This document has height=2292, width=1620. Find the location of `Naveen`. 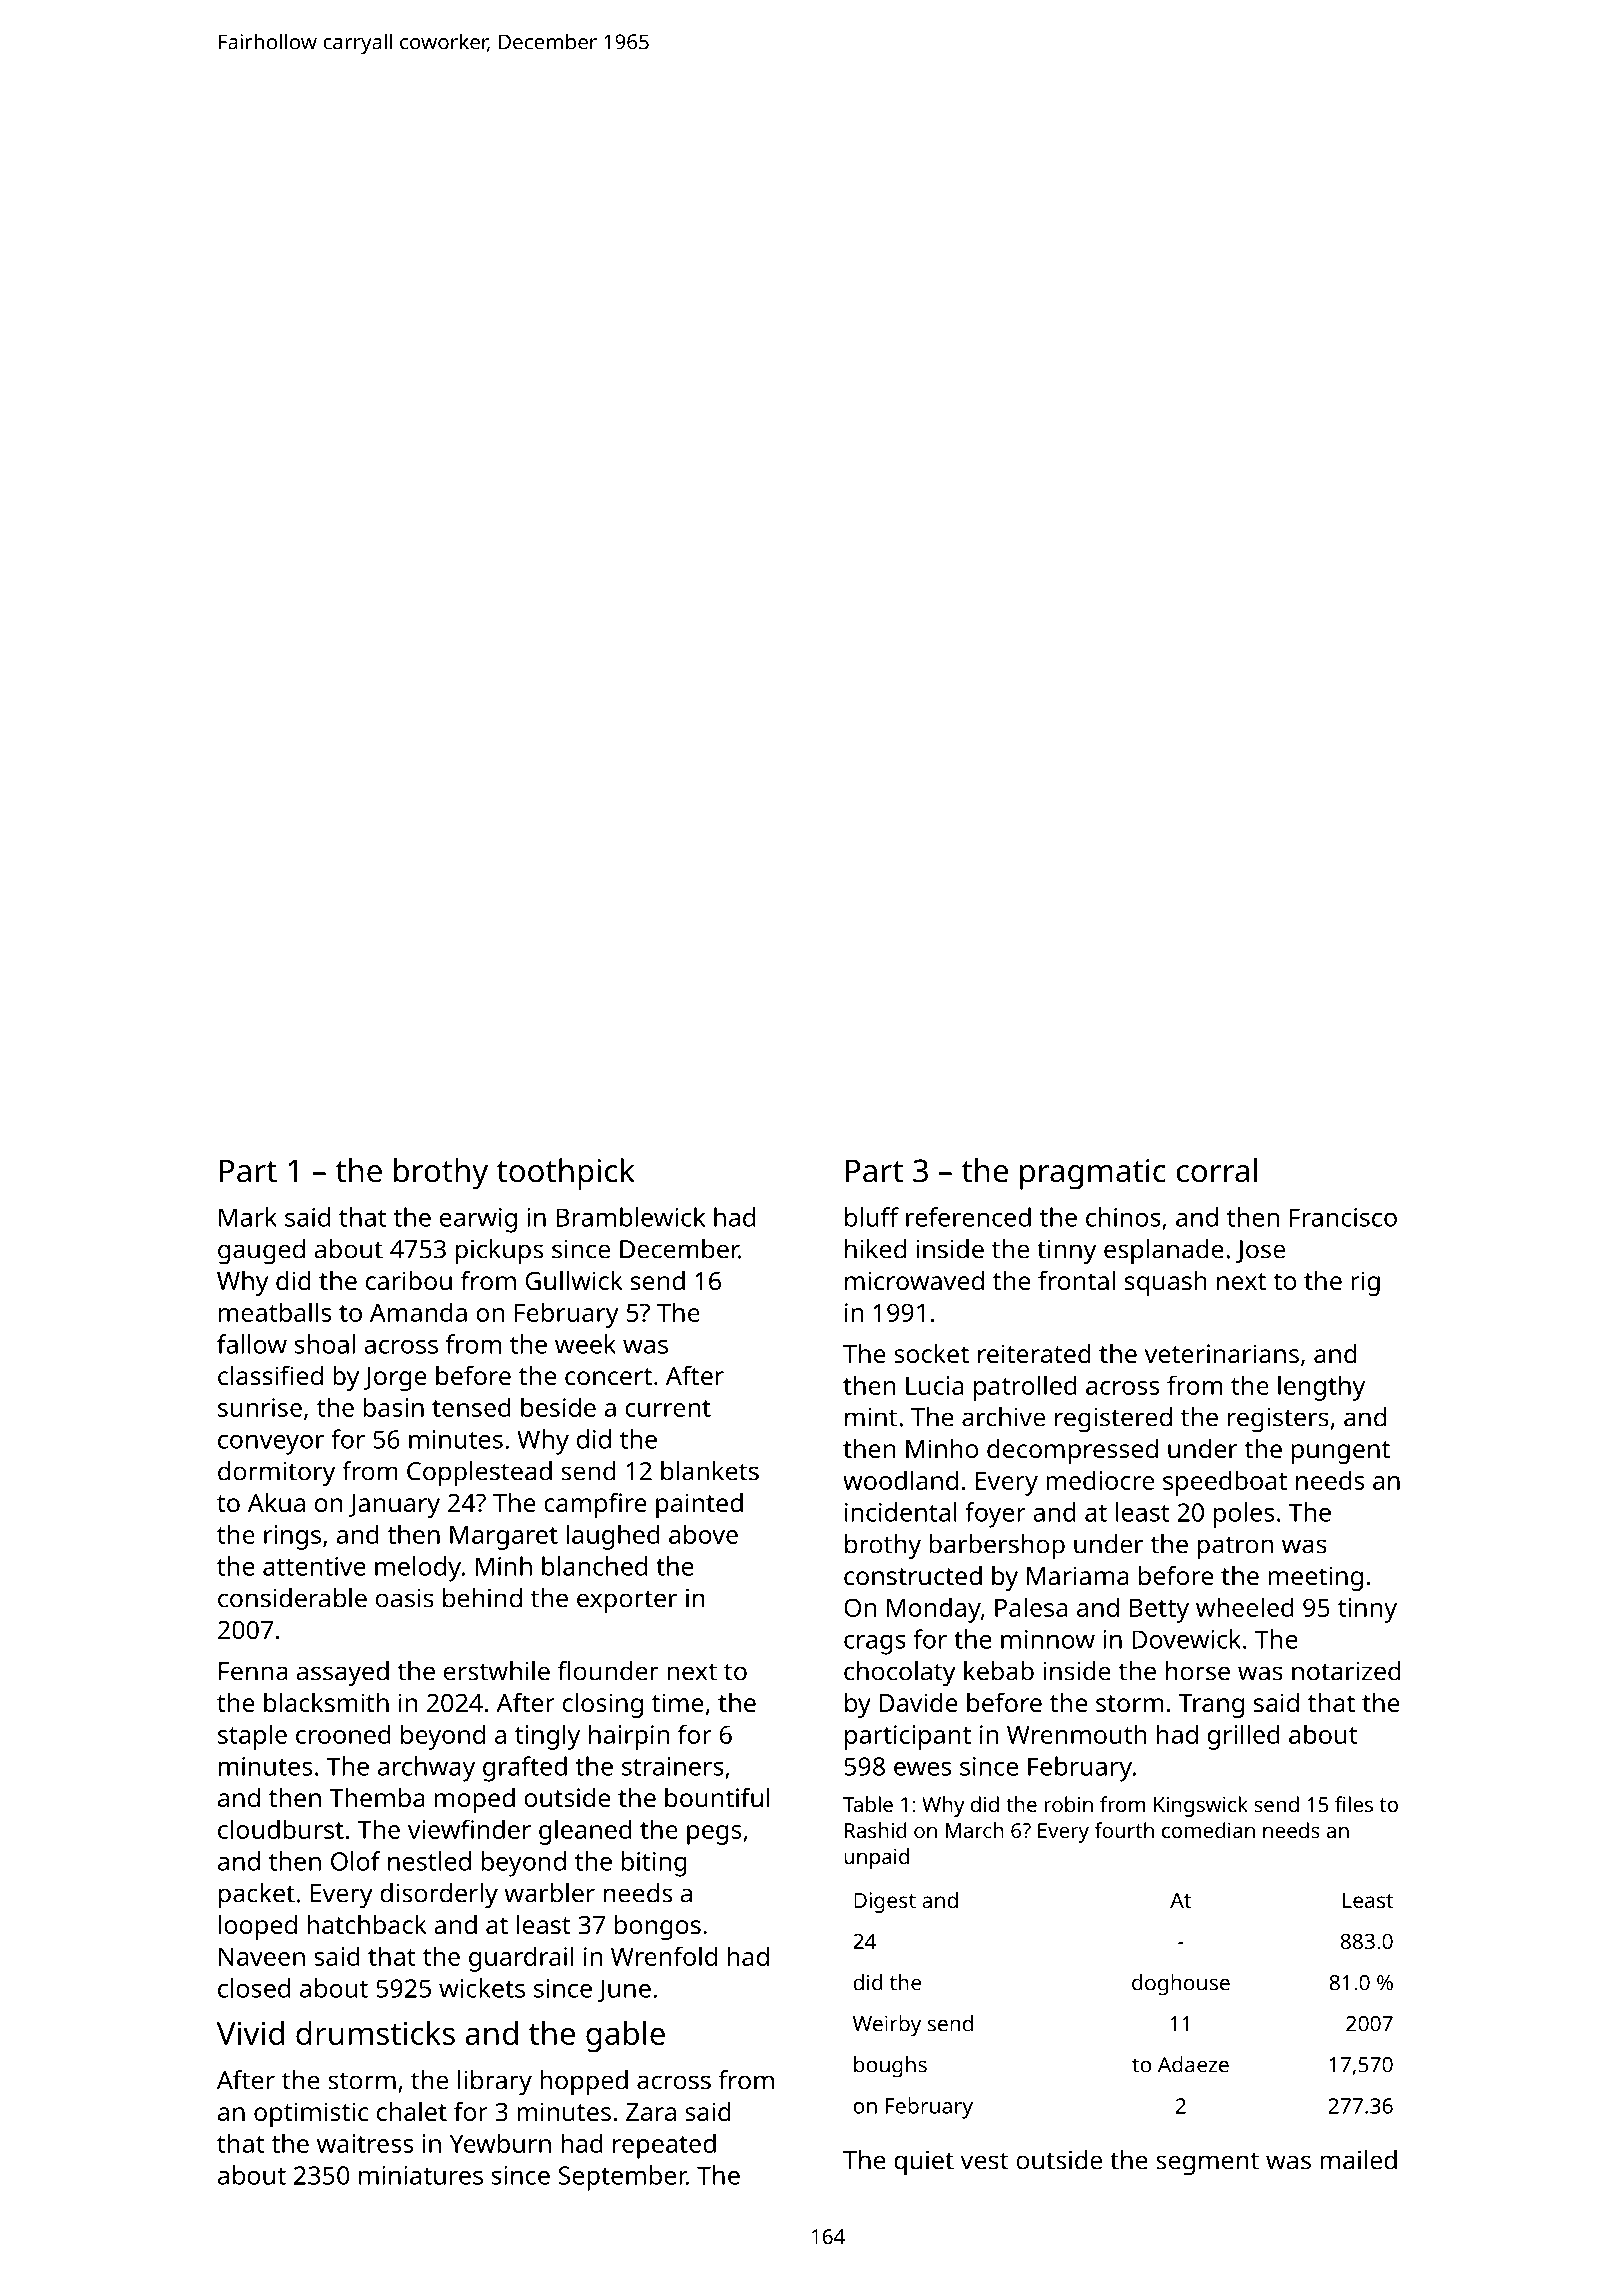

Naveen is located at coordinates (262, 1957).
